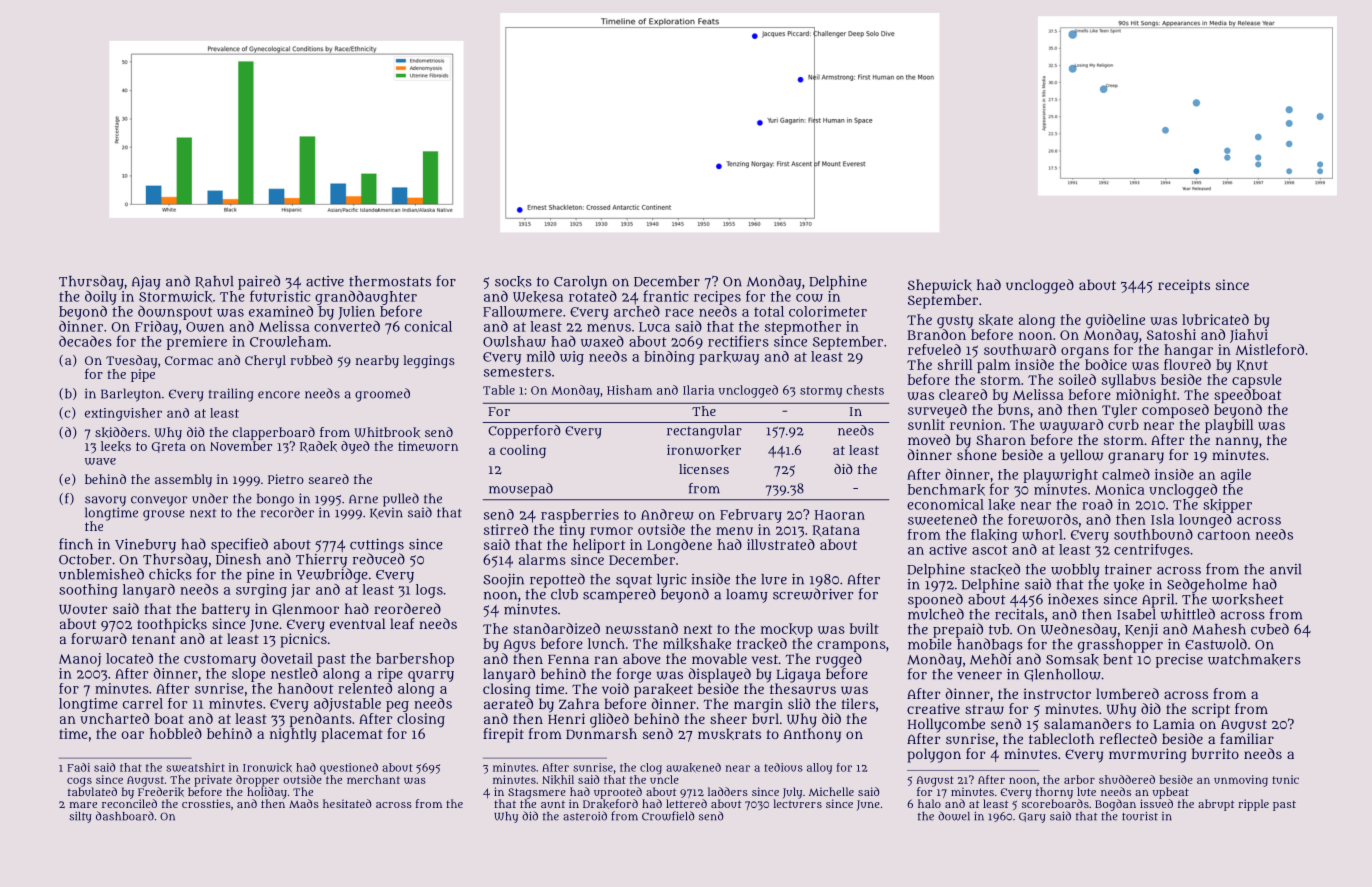 The width and height of the image is (1372, 887). Describe the element at coordinates (213, 781) in the image. I see `private` at that location.
